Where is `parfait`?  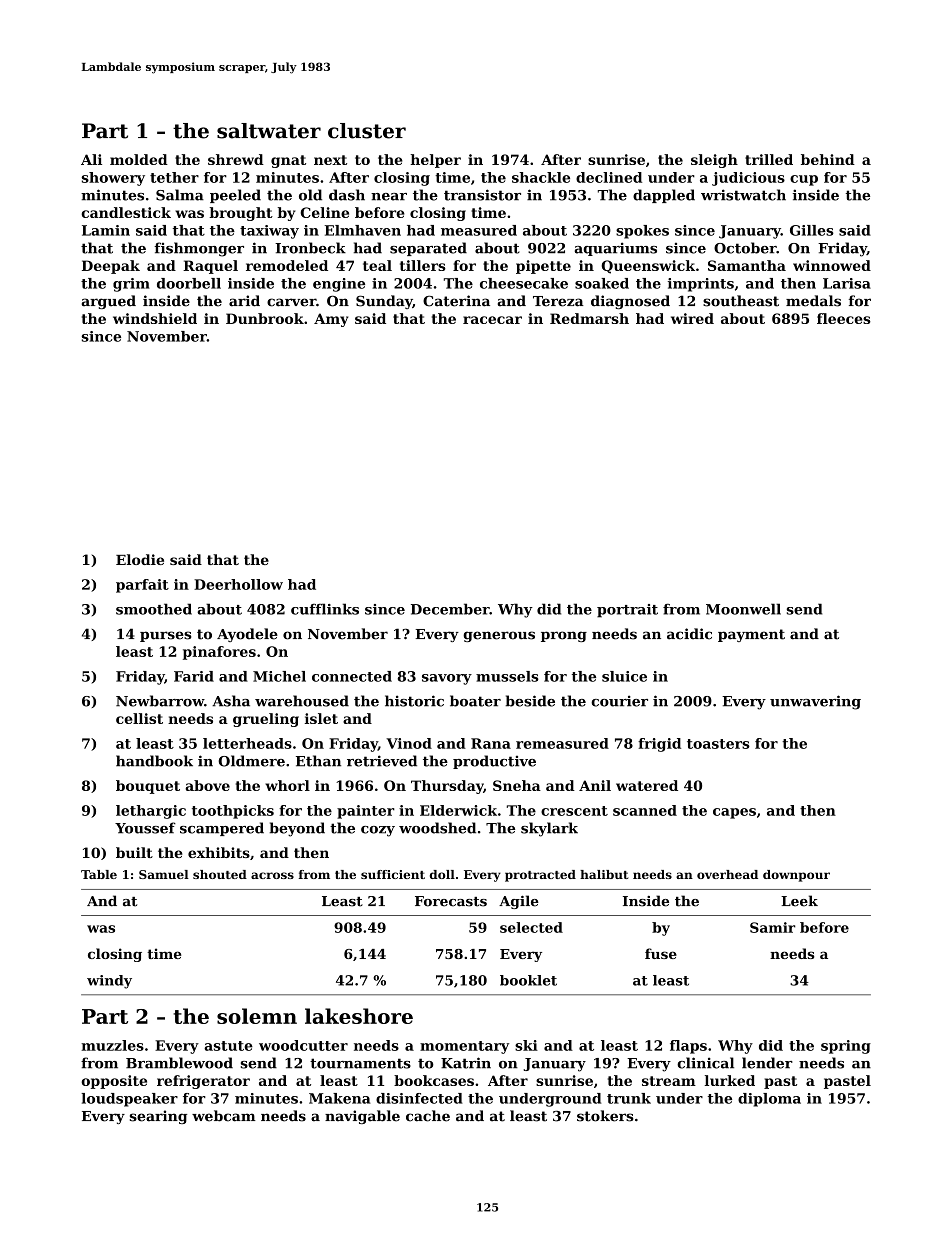
parfait is located at coordinates (142, 586).
